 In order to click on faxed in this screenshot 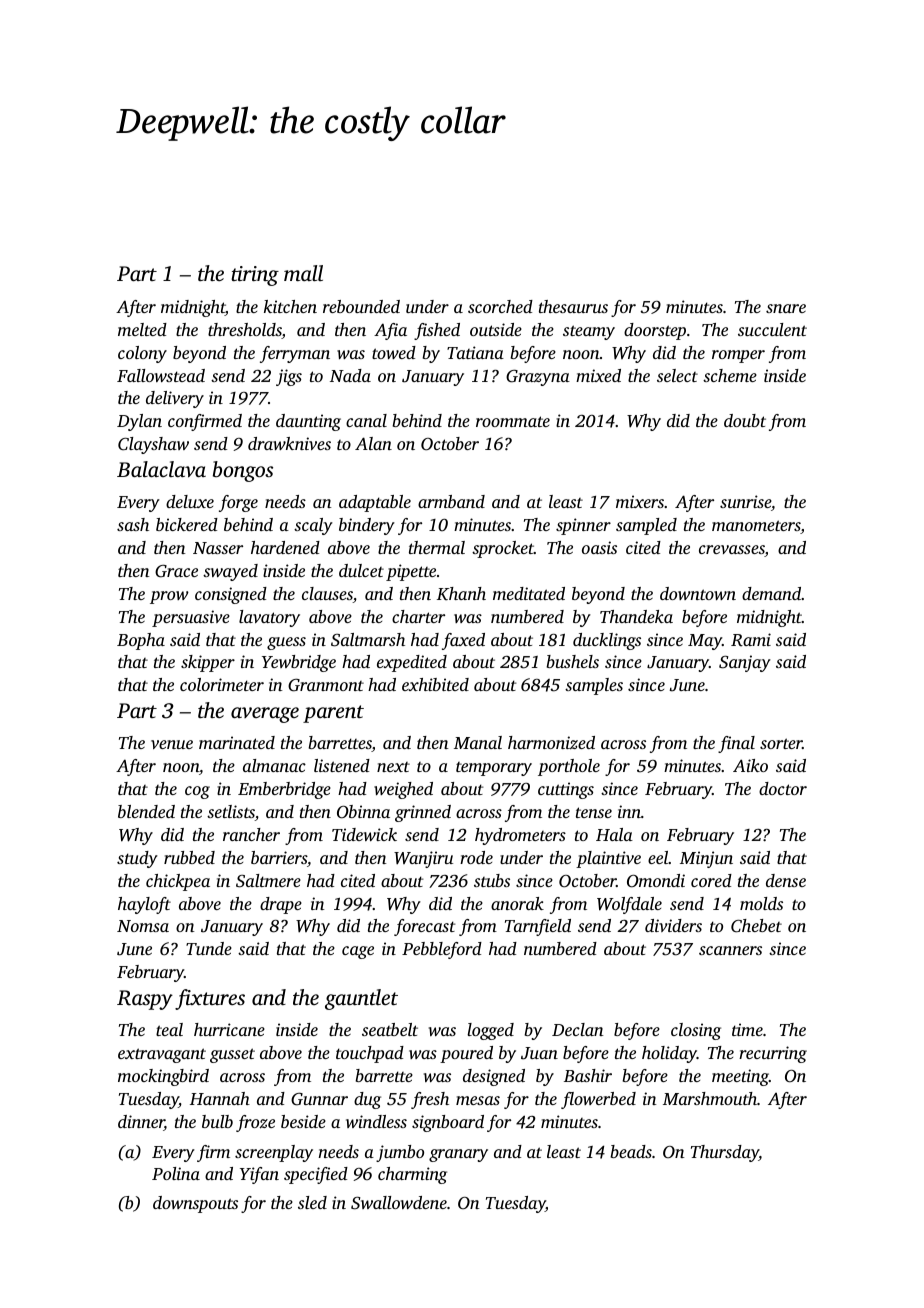, I will do `click(463, 641)`.
